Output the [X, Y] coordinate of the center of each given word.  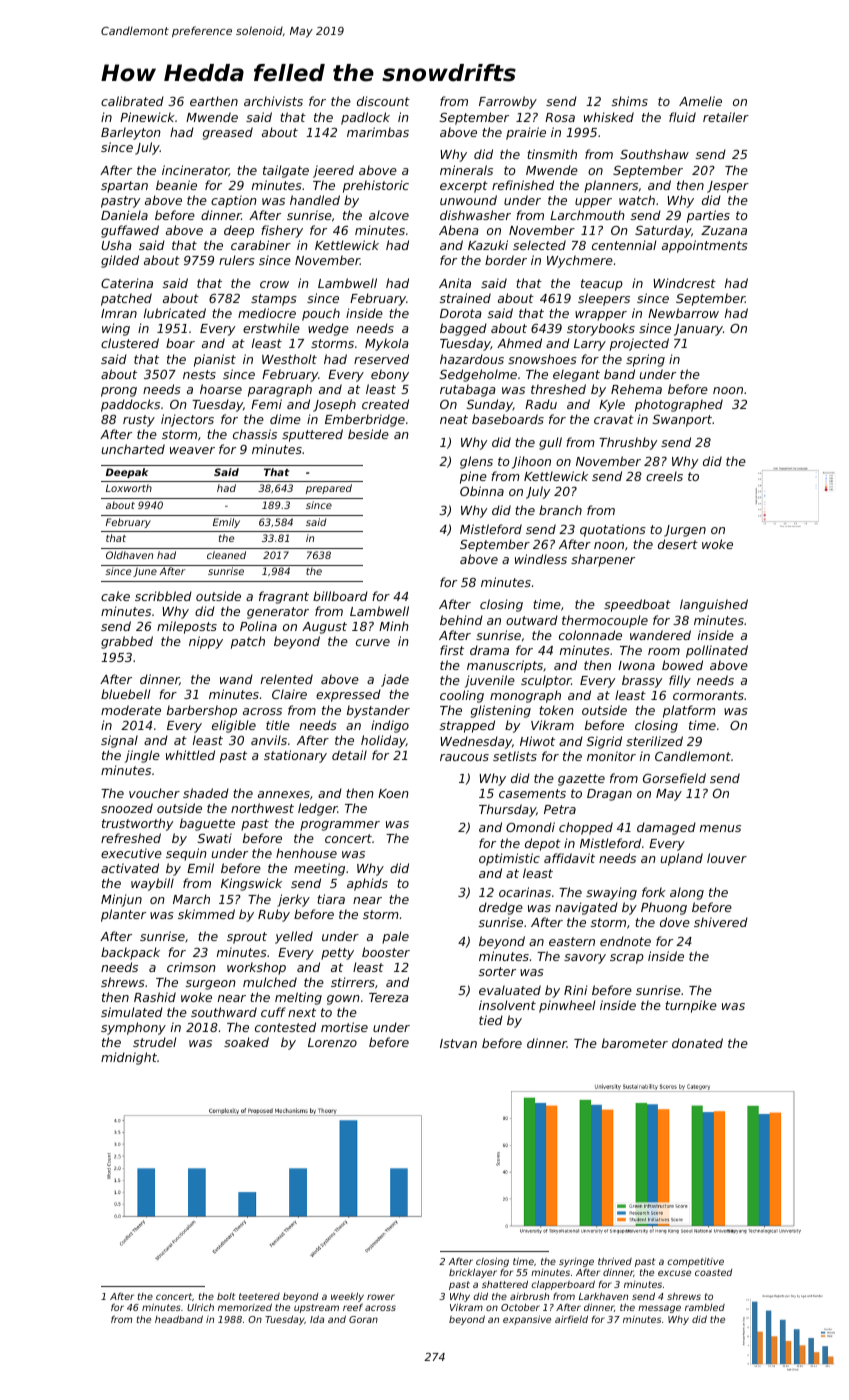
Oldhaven [129, 555]
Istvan [458, 1043]
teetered [259, 1296]
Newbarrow [683, 313]
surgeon [211, 985]
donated [697, 1043]
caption [234, 201]
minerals [466, 170]
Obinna [482, 491]
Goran [363, 1319]
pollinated [717, 651]
